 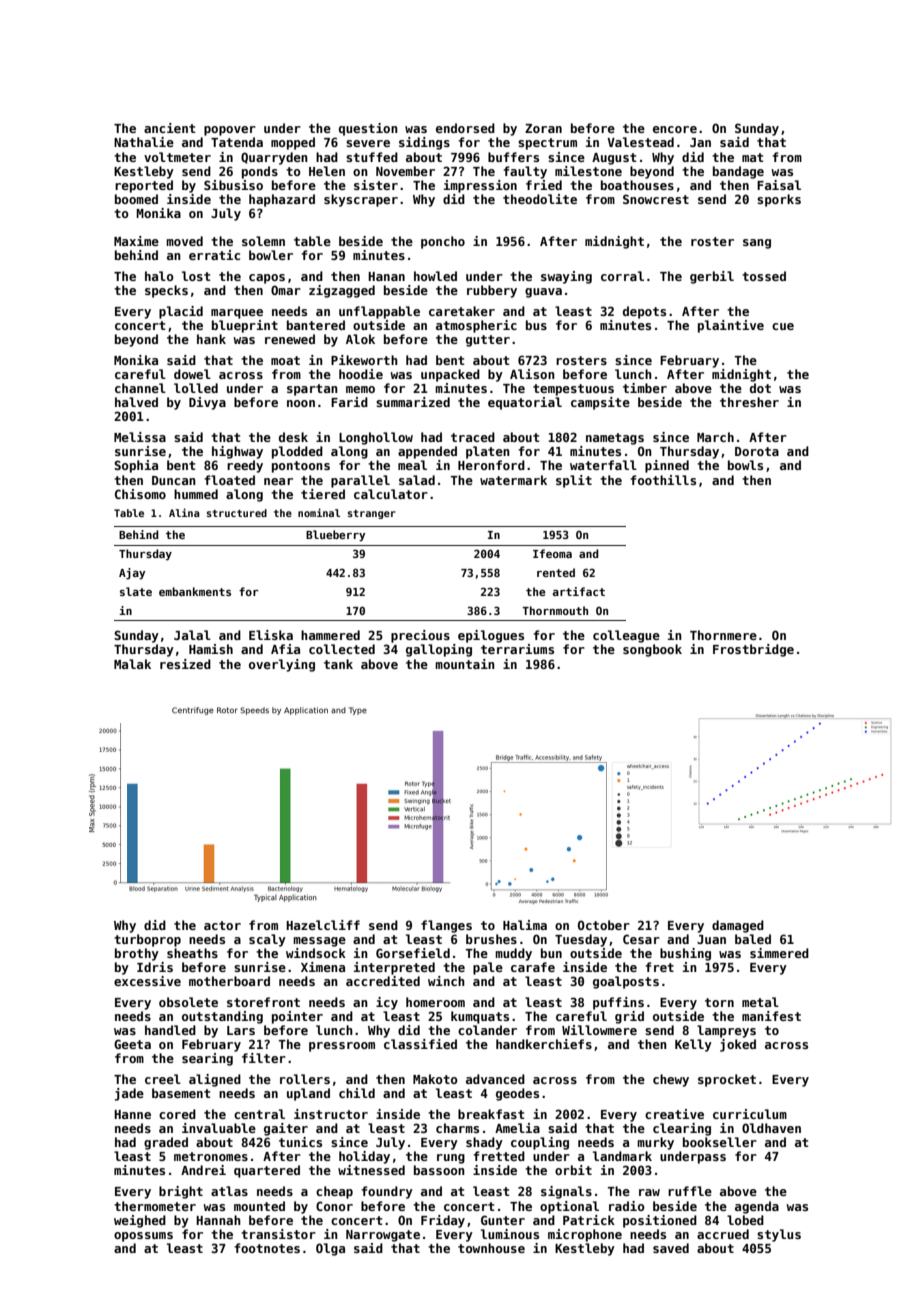 What do you see at coordinates (465, 664) in the screenshot?
I see `mountain` at bounding box center [465, 664].
